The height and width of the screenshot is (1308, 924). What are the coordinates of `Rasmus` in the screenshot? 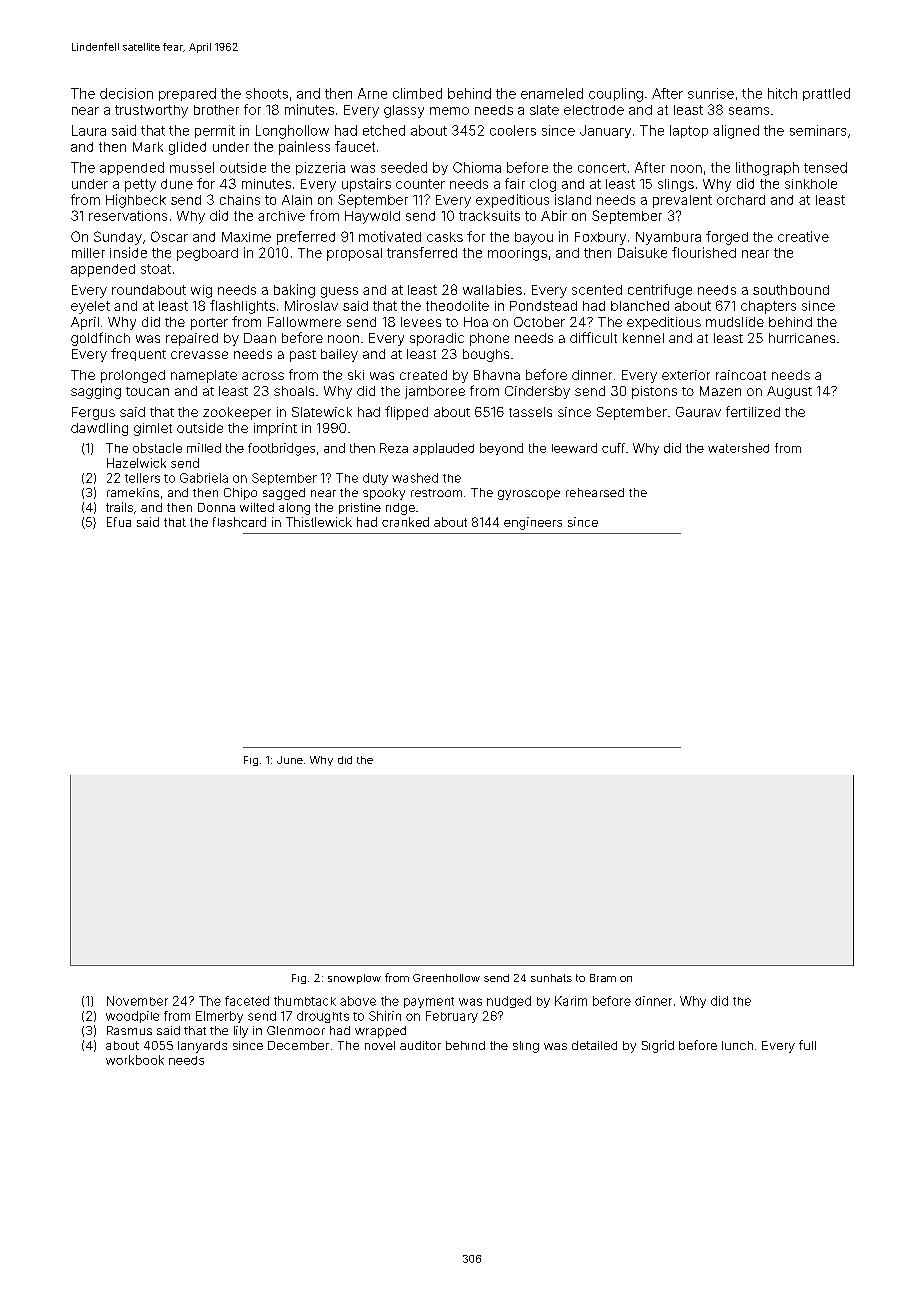 It's located at (129, 1030).
